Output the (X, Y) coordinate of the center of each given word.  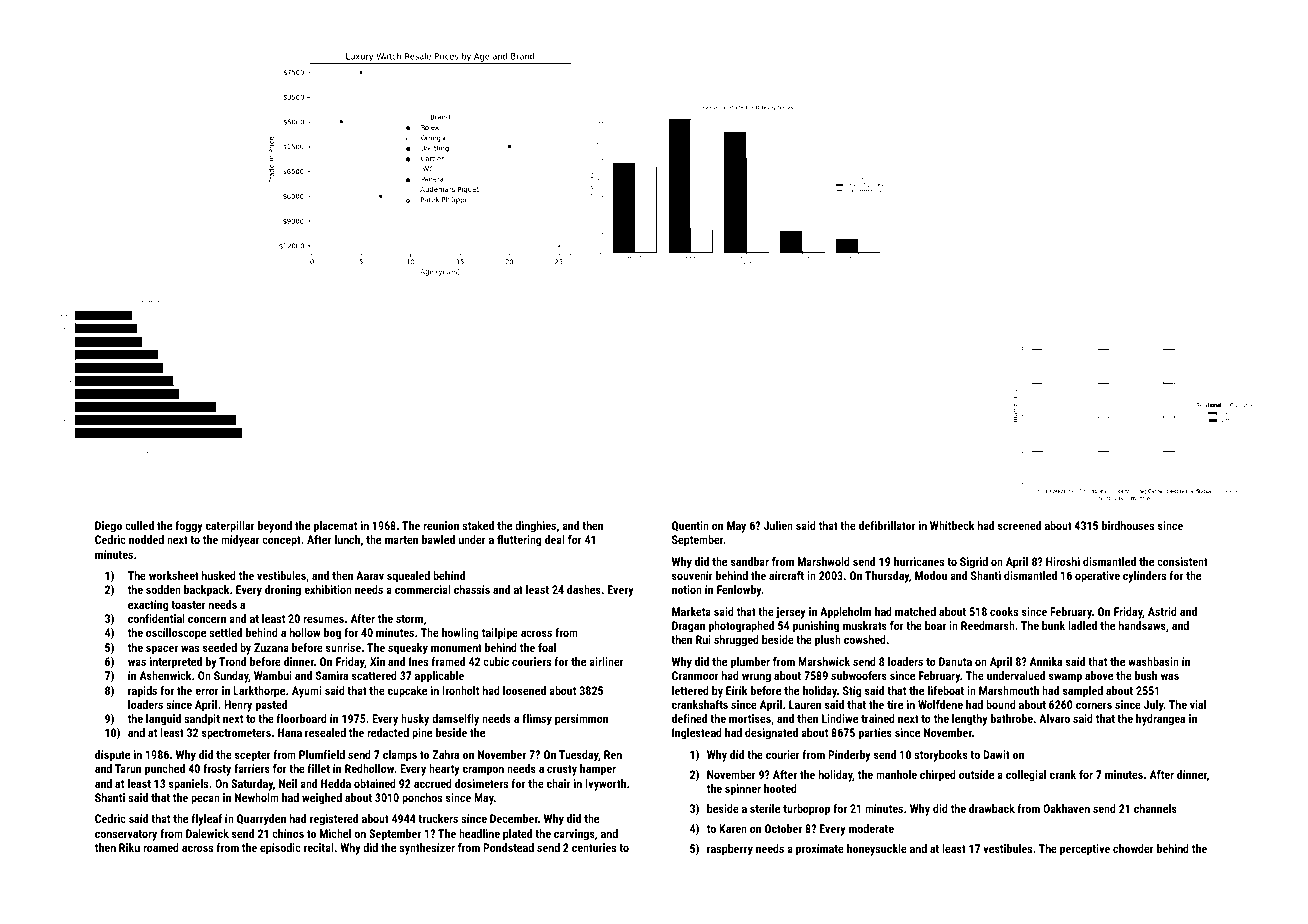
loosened (524, 690)
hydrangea (1160, 720)
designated (771, 734)
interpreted (176, 663)
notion (687, 589)
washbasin (1153, 661)
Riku (129, 847)
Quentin (690, 526)
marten (401, 540)
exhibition (328, 589)
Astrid (1162, 611)
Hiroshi (1063, 561)
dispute (112, 756)
